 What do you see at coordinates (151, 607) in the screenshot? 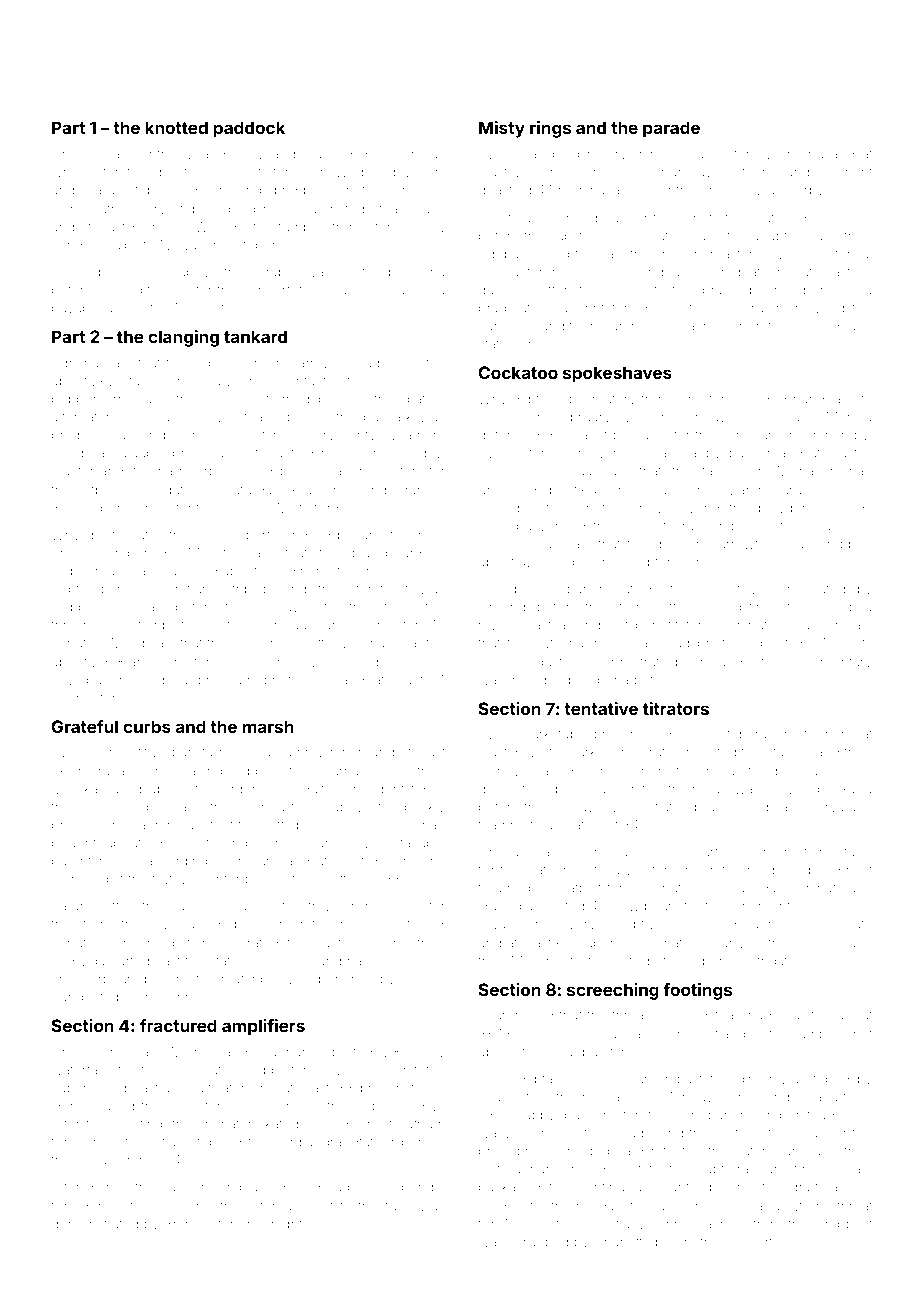
I see `Alain` at bounding box center [151, 607].
